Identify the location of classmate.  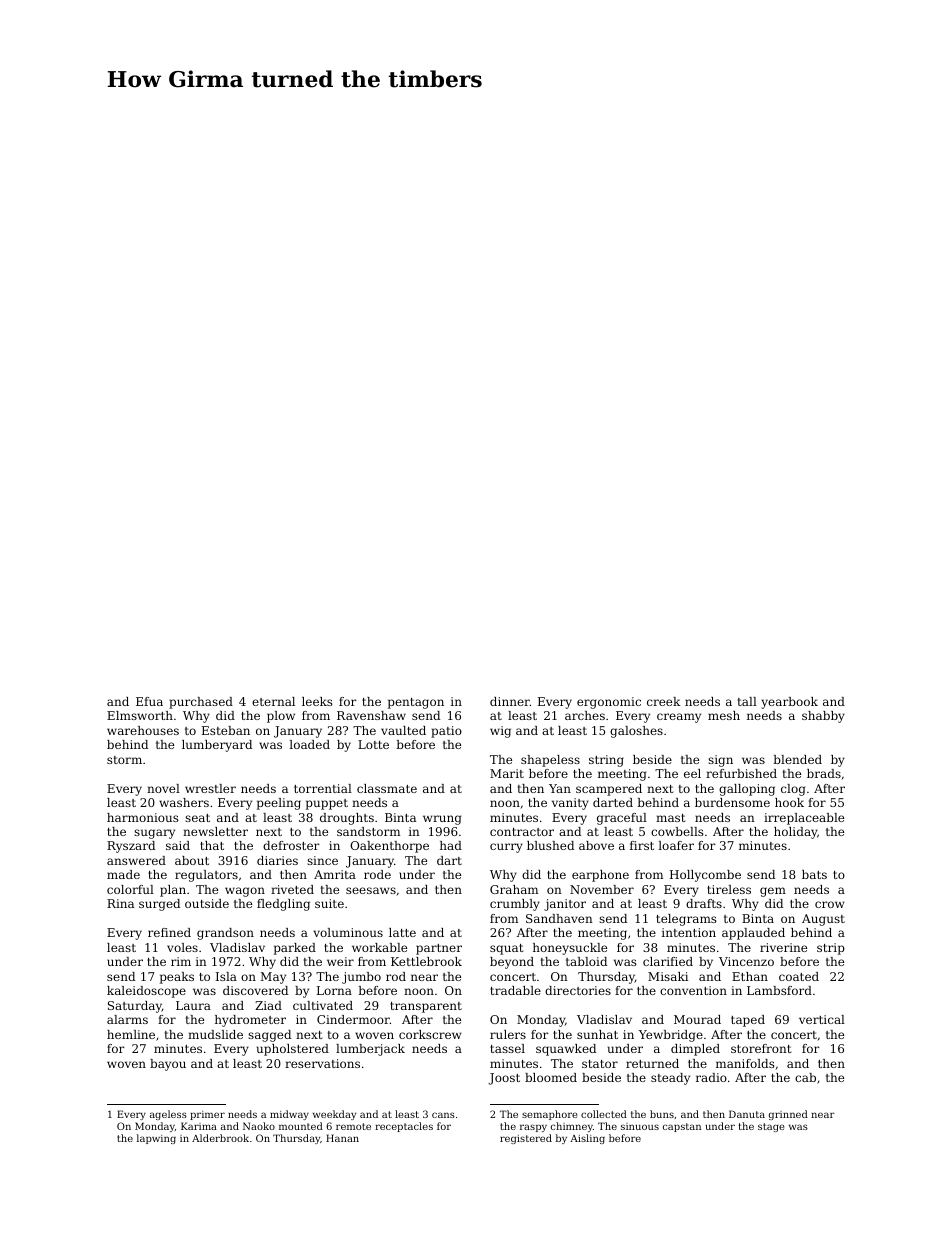
(387, 788).
